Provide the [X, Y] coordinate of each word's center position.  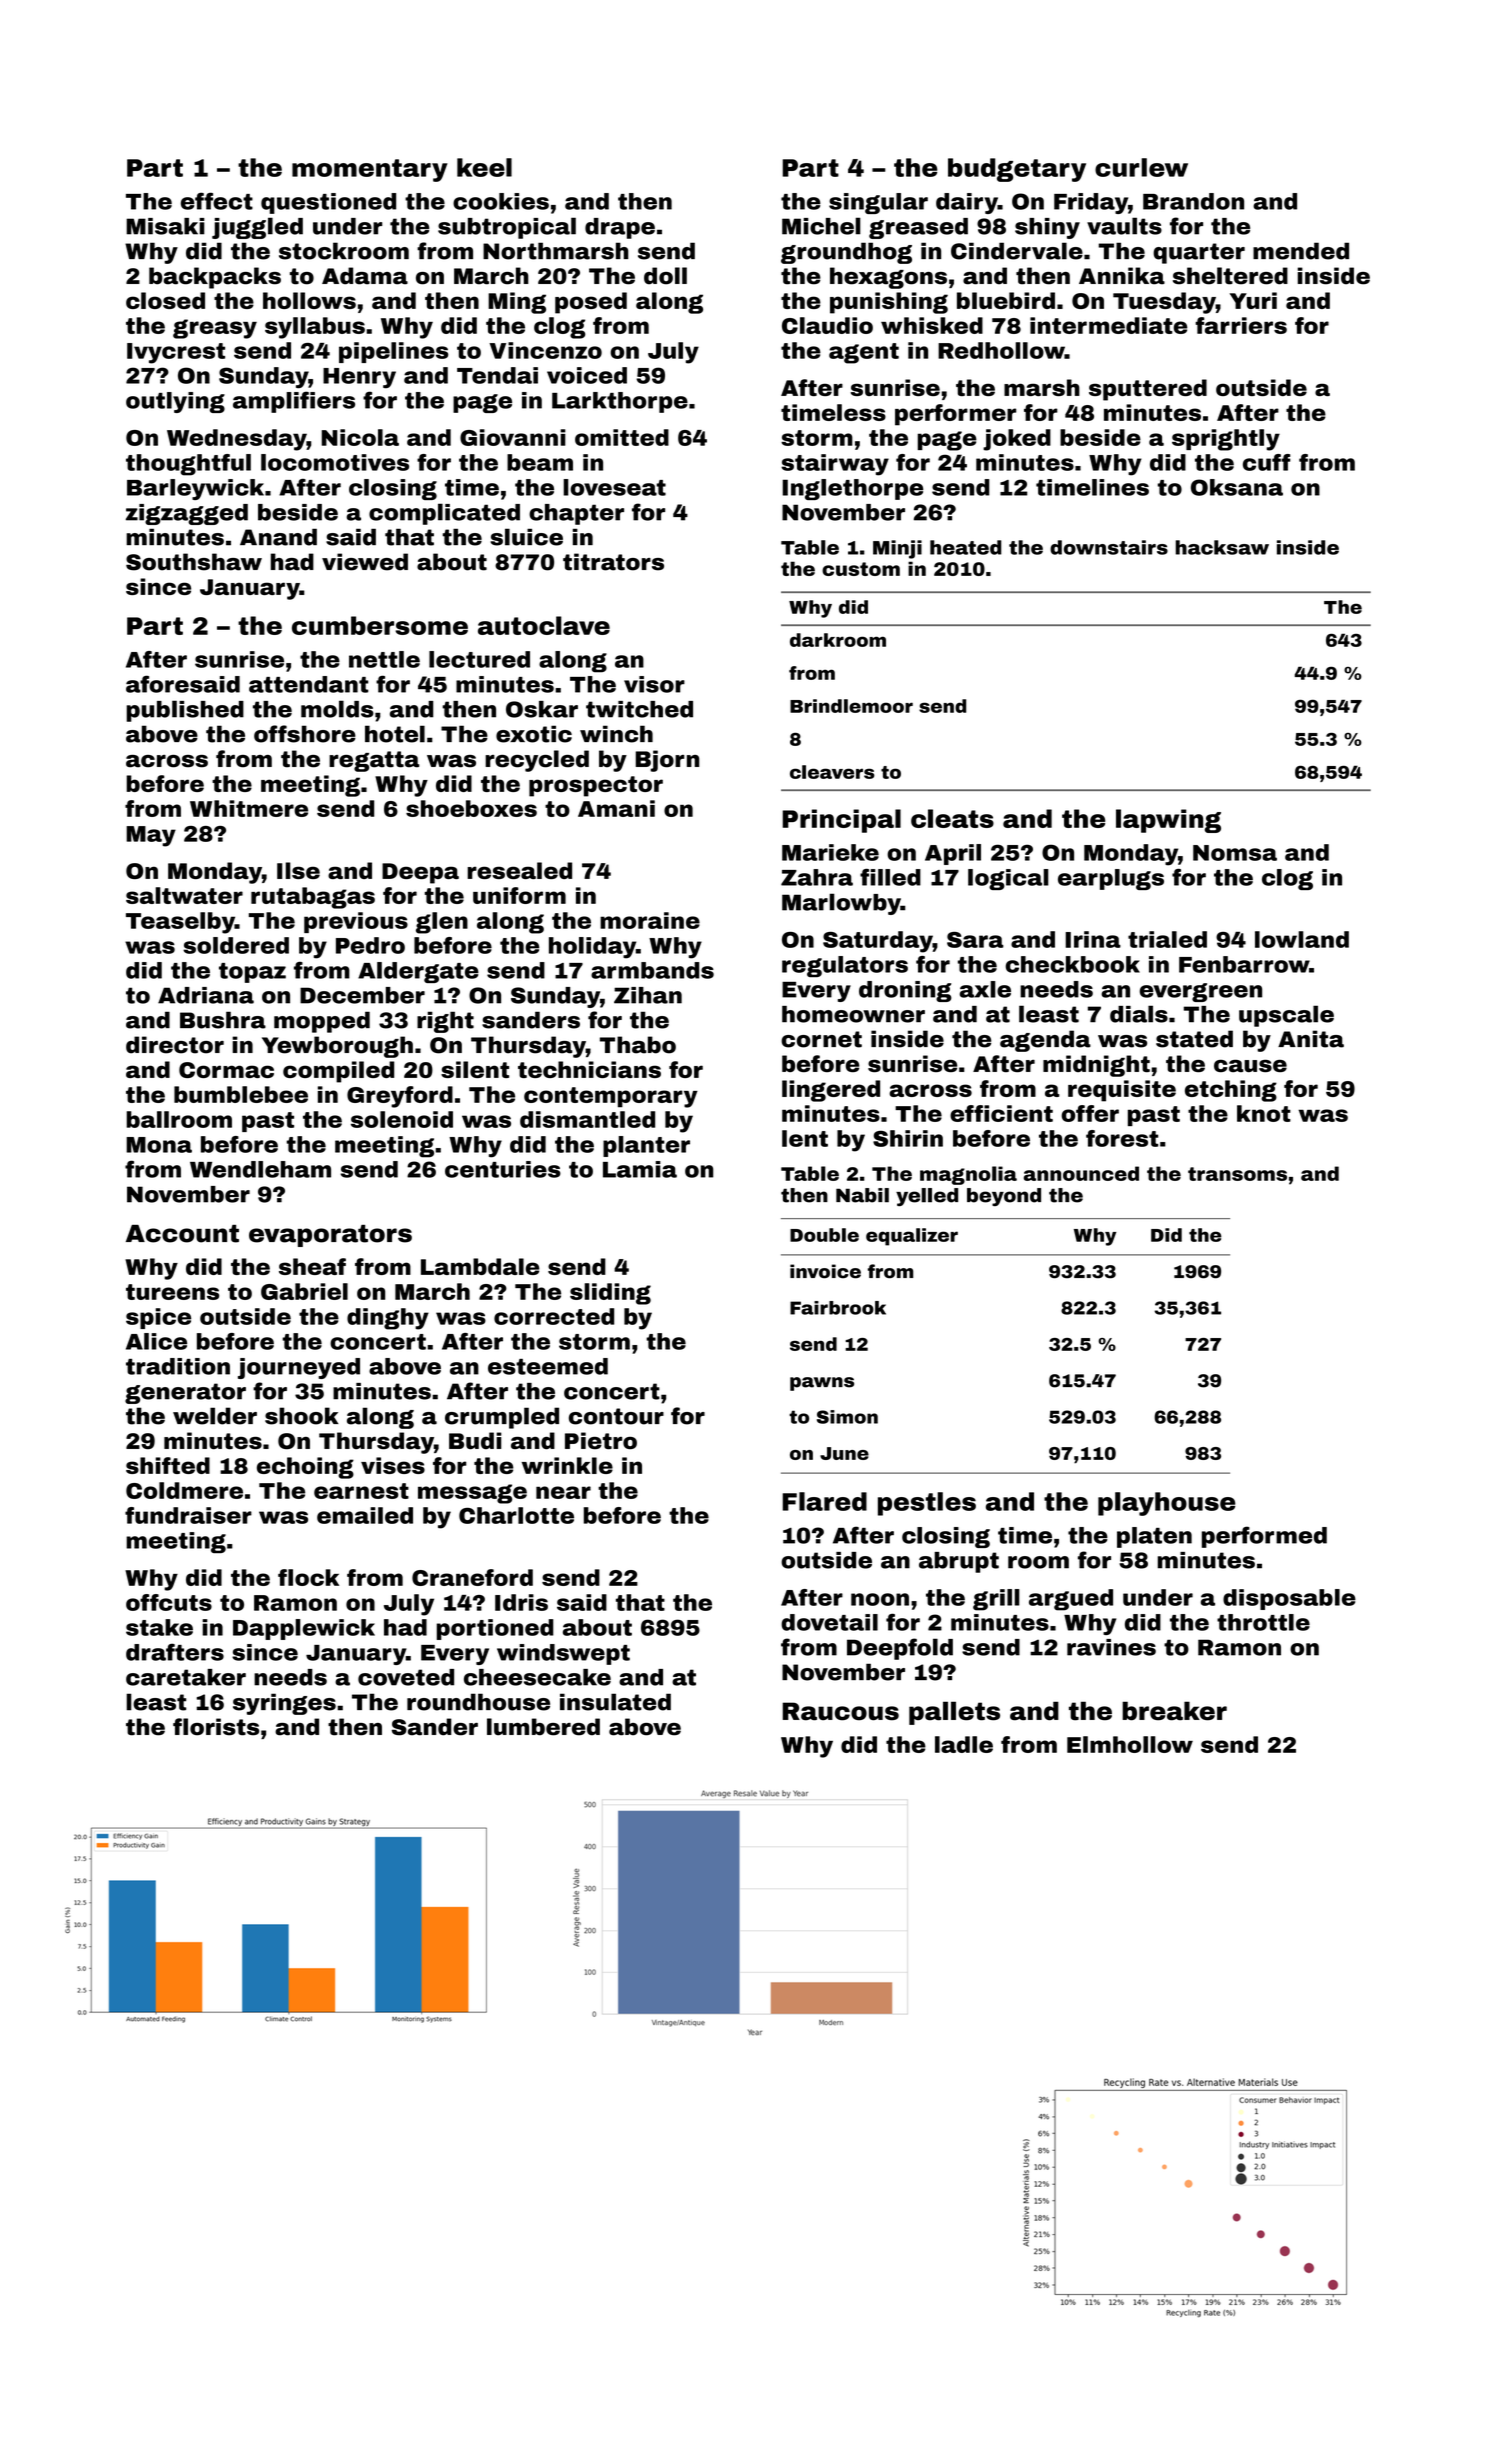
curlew [1141, 167]
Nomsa [1235, 853]
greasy [215, 329]
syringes [284, 1704]
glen [442, 923]
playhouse [1167, 1504]
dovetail [829, 1622]
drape [620, 228]
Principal [841, 821]
